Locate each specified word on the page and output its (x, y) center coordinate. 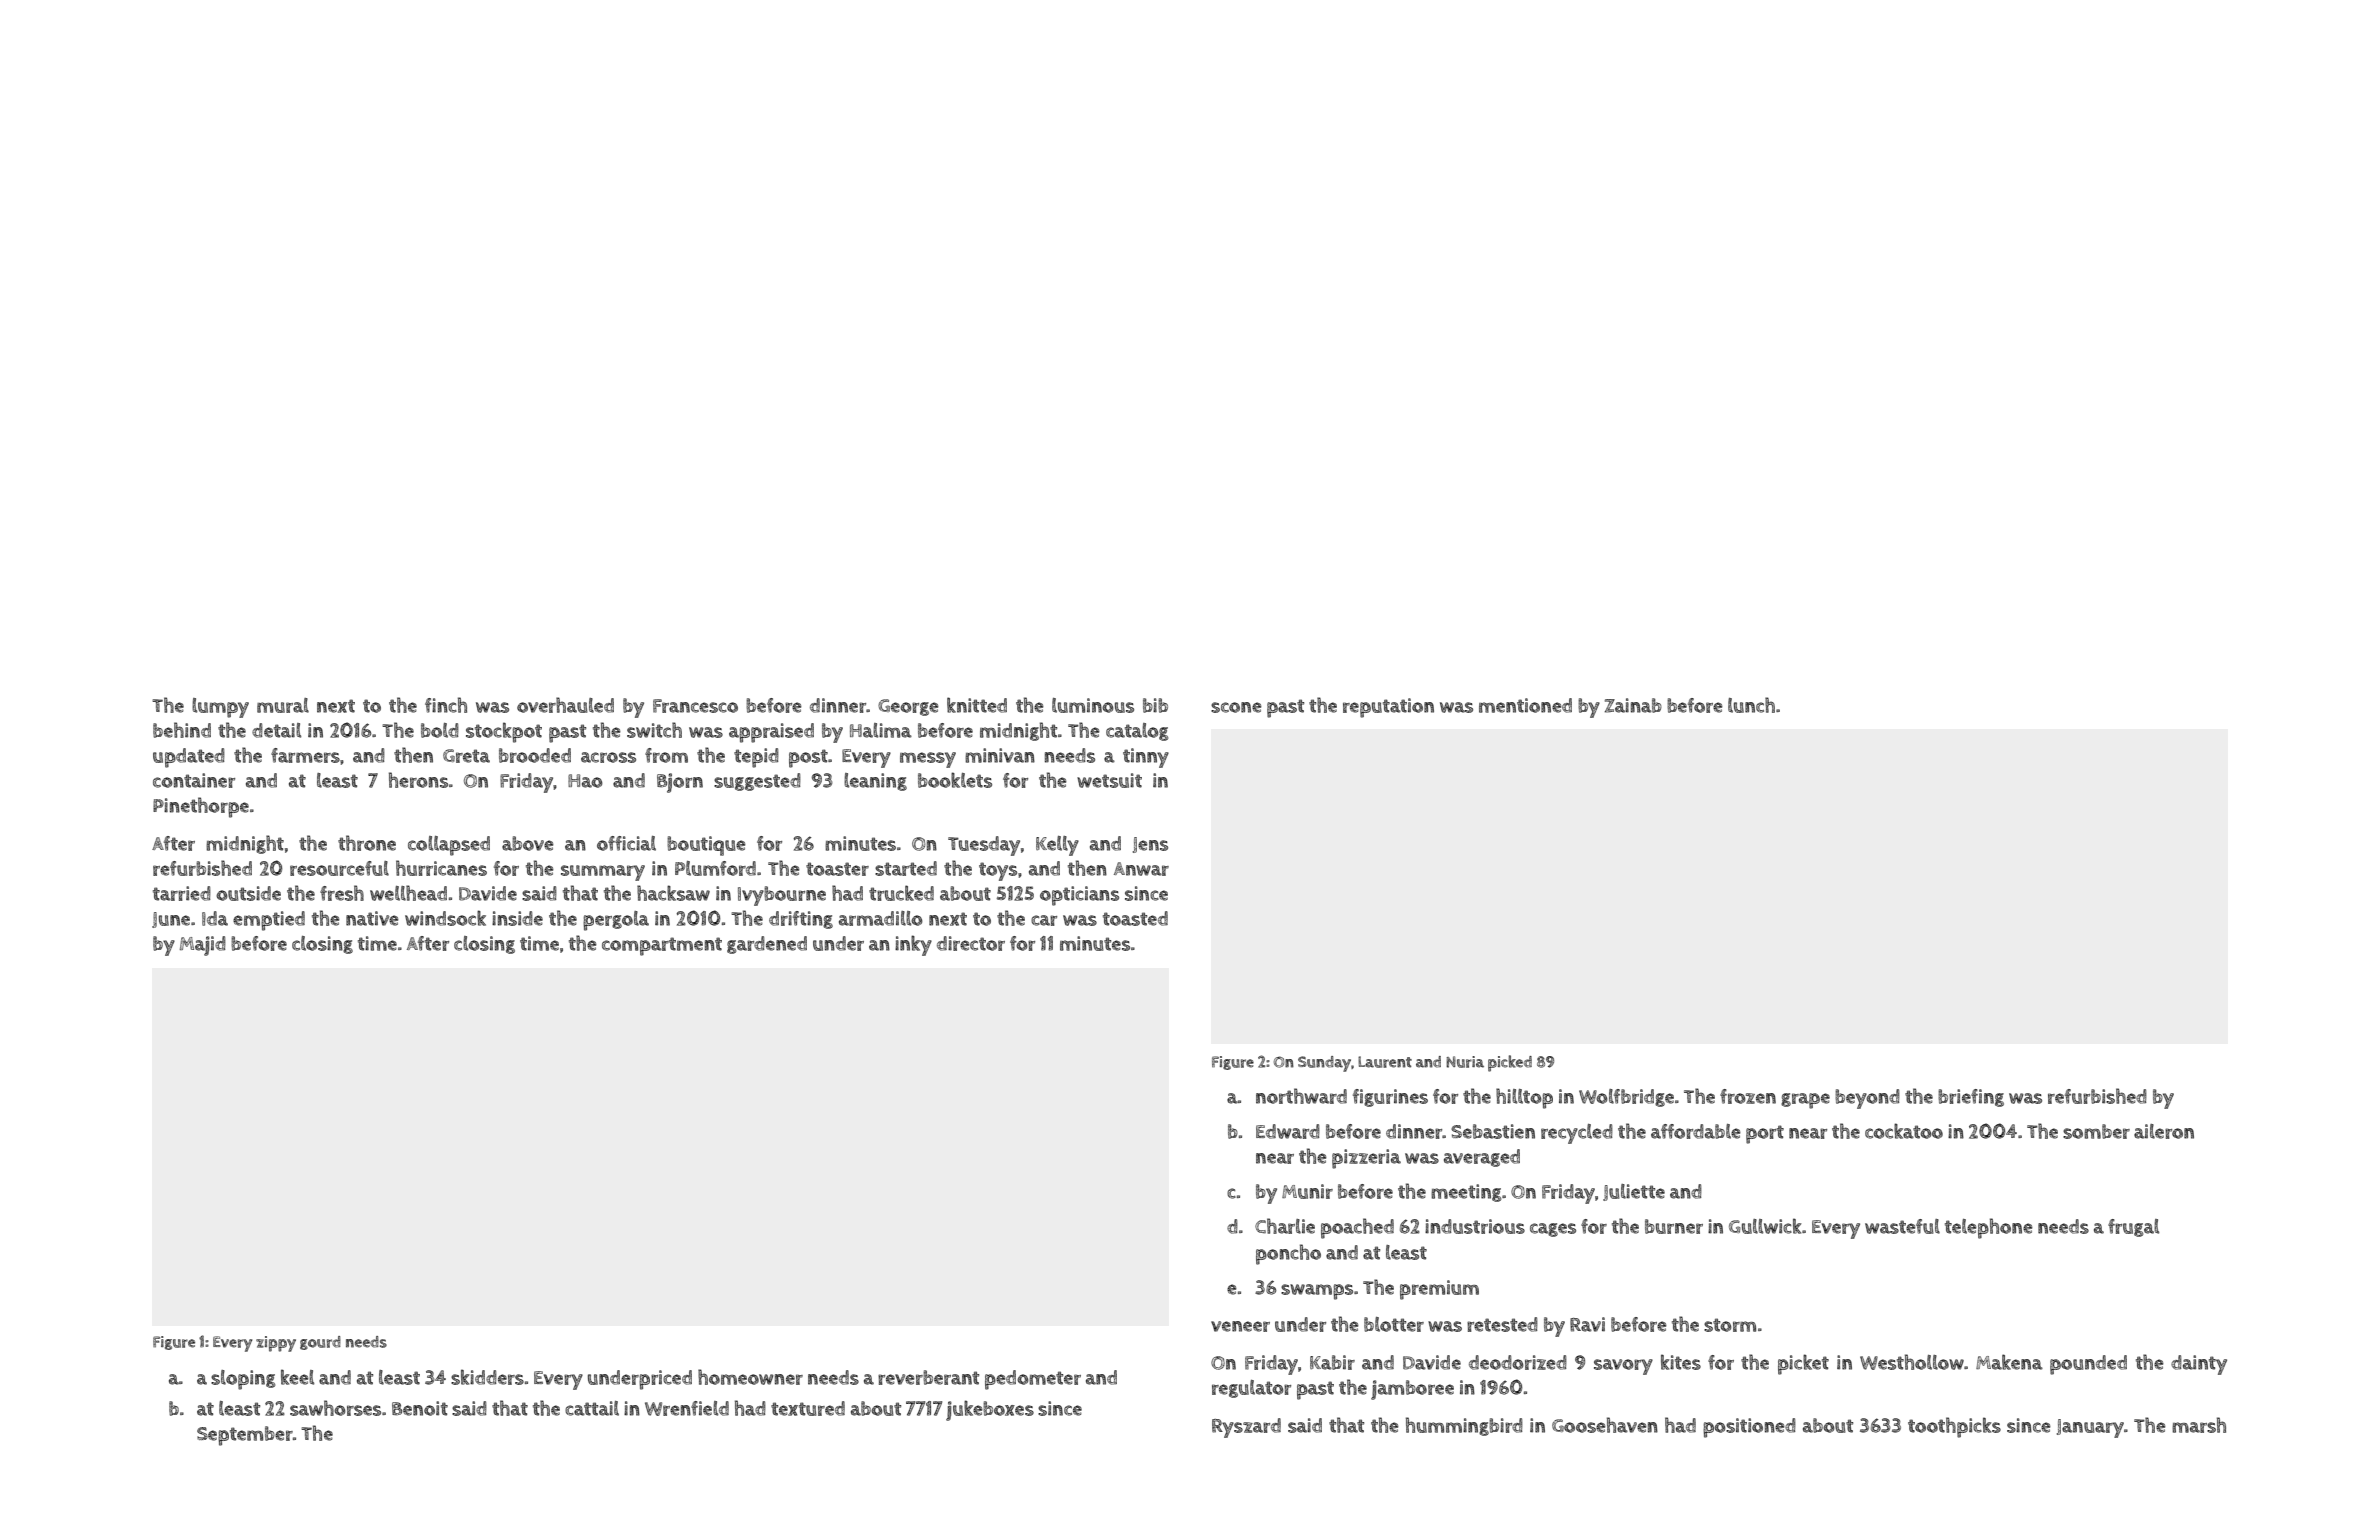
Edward (1288, 1131)
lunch (1751, 705)
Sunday (1324, 1064)
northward (1301, 1096)
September (245, 1436)
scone (1236, 707)
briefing (1971, 1098)
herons (418, 780)
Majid (203, 946)
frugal (2133, 1228)
